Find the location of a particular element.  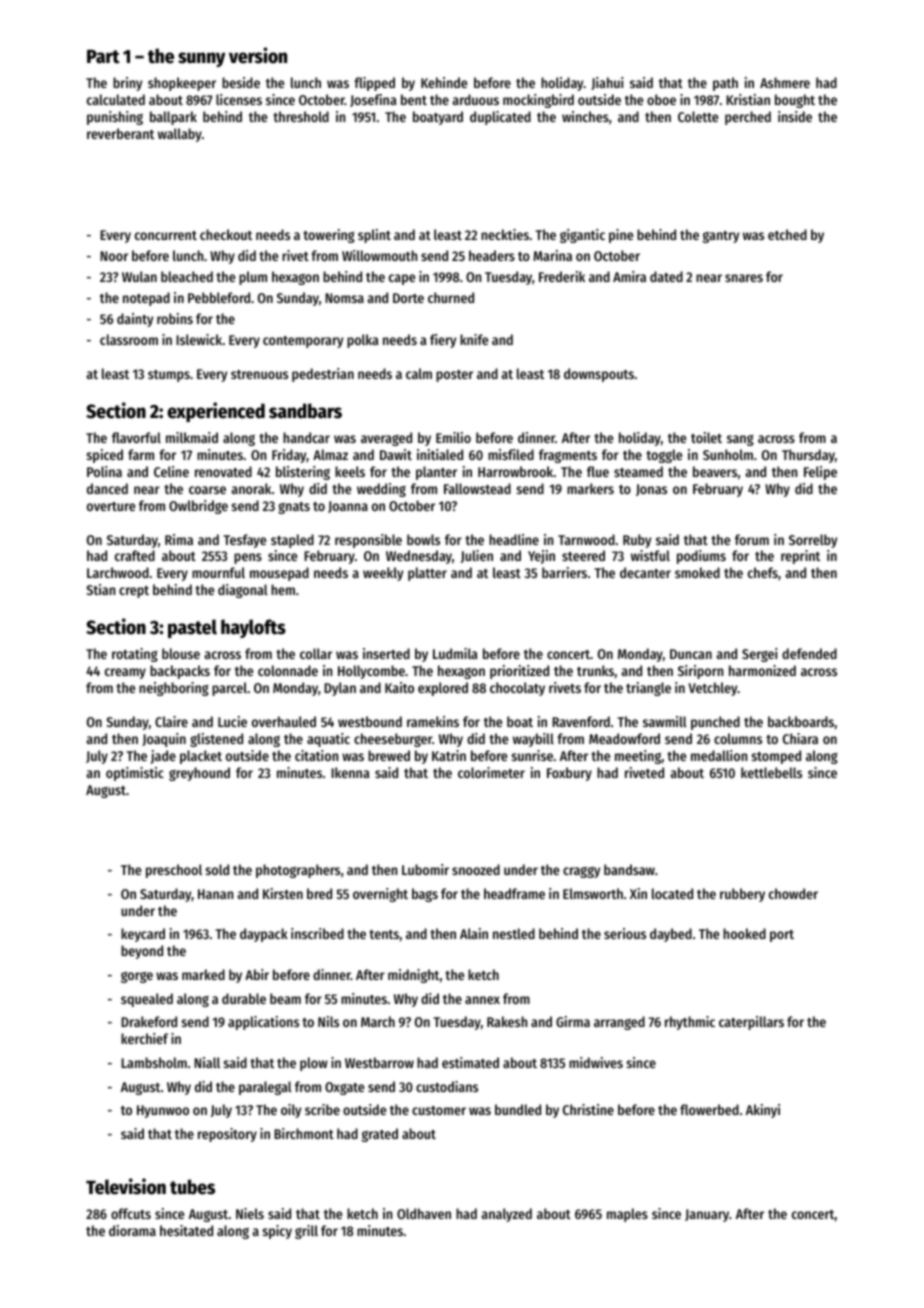

sunny is located at coordinates (201, 59).
